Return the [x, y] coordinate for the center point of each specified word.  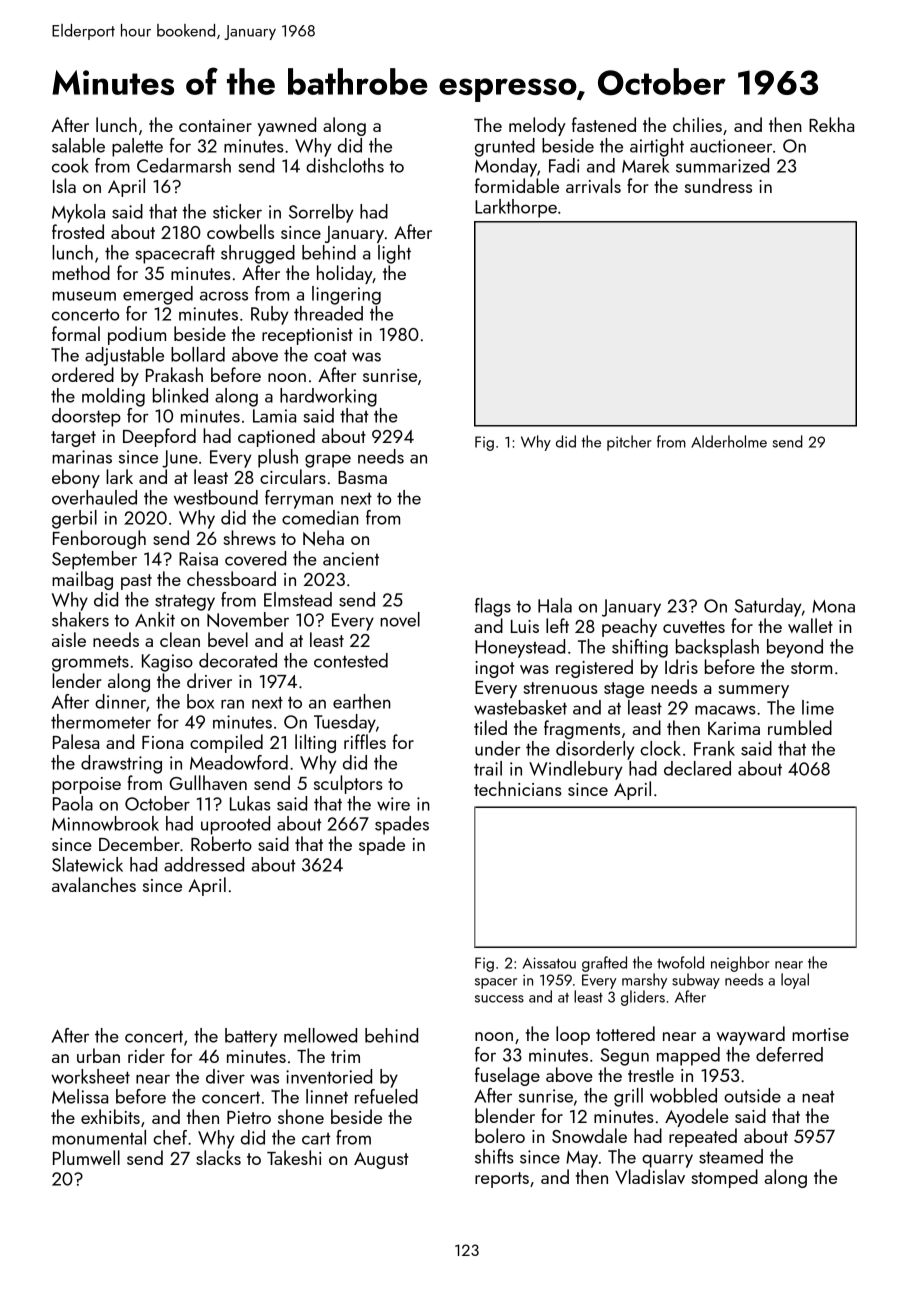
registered [594, 668]
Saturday [768, 607]
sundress [718, 185]
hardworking [328, 397]
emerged [158, 295]
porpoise [86, 785]
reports [502, 1180]
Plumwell [86, 1157]
